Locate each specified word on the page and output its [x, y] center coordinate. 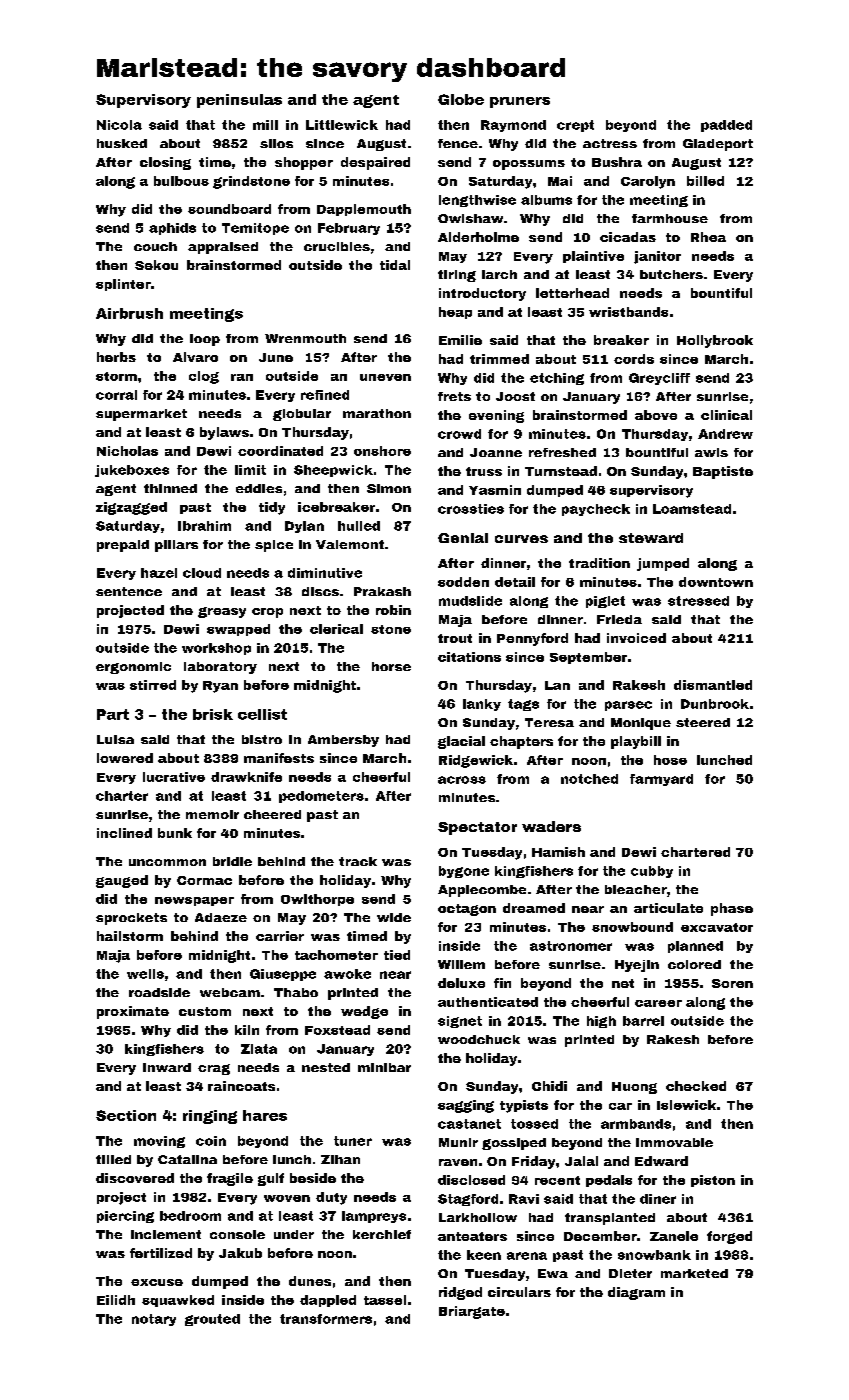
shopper [304, 163]
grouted [212, 1320]
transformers [326, 1319]
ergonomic [133, 668]
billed [705, 181]
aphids [172, 229]
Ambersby [343, 741]
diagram [636, 1293]
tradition [599, 563]
